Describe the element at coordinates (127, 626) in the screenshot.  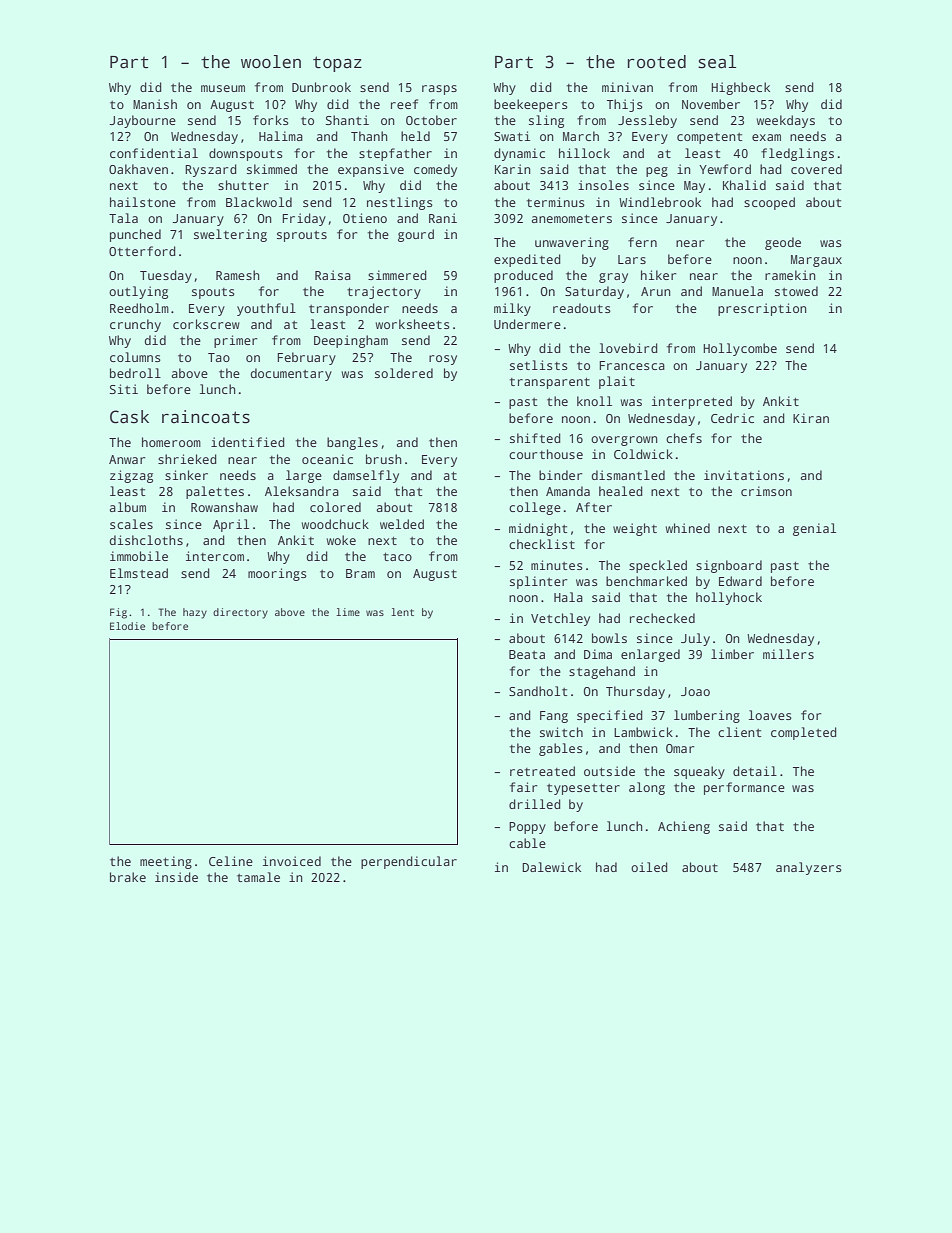
I see `Elodie` at that location.
